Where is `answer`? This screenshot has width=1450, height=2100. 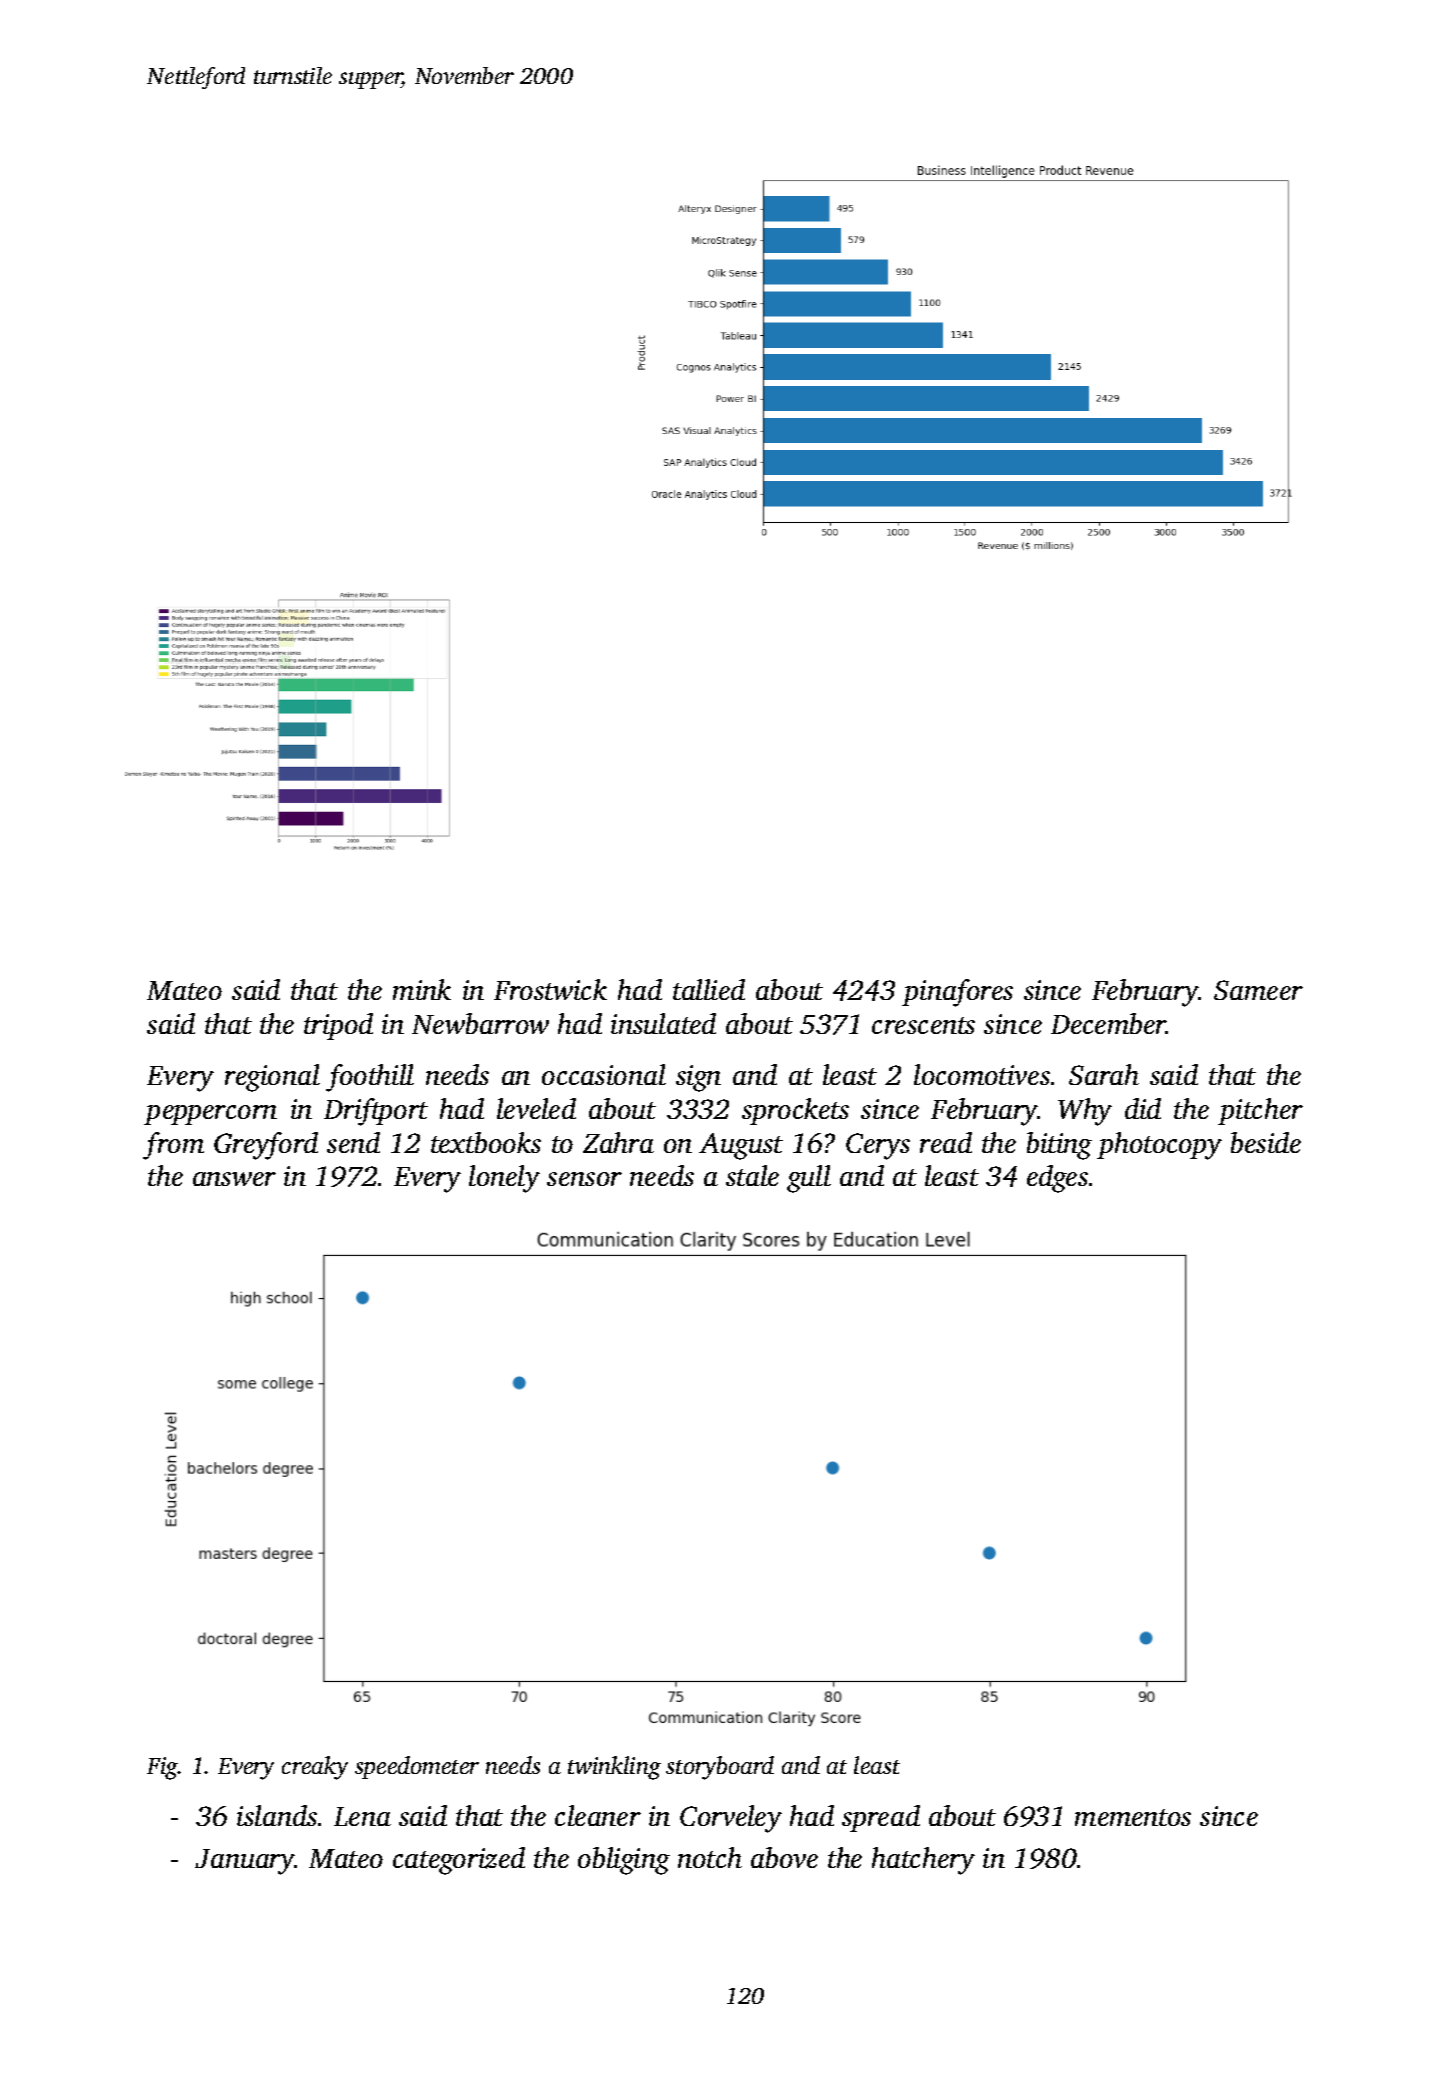 answer is located at coordinates (234, 1179).
